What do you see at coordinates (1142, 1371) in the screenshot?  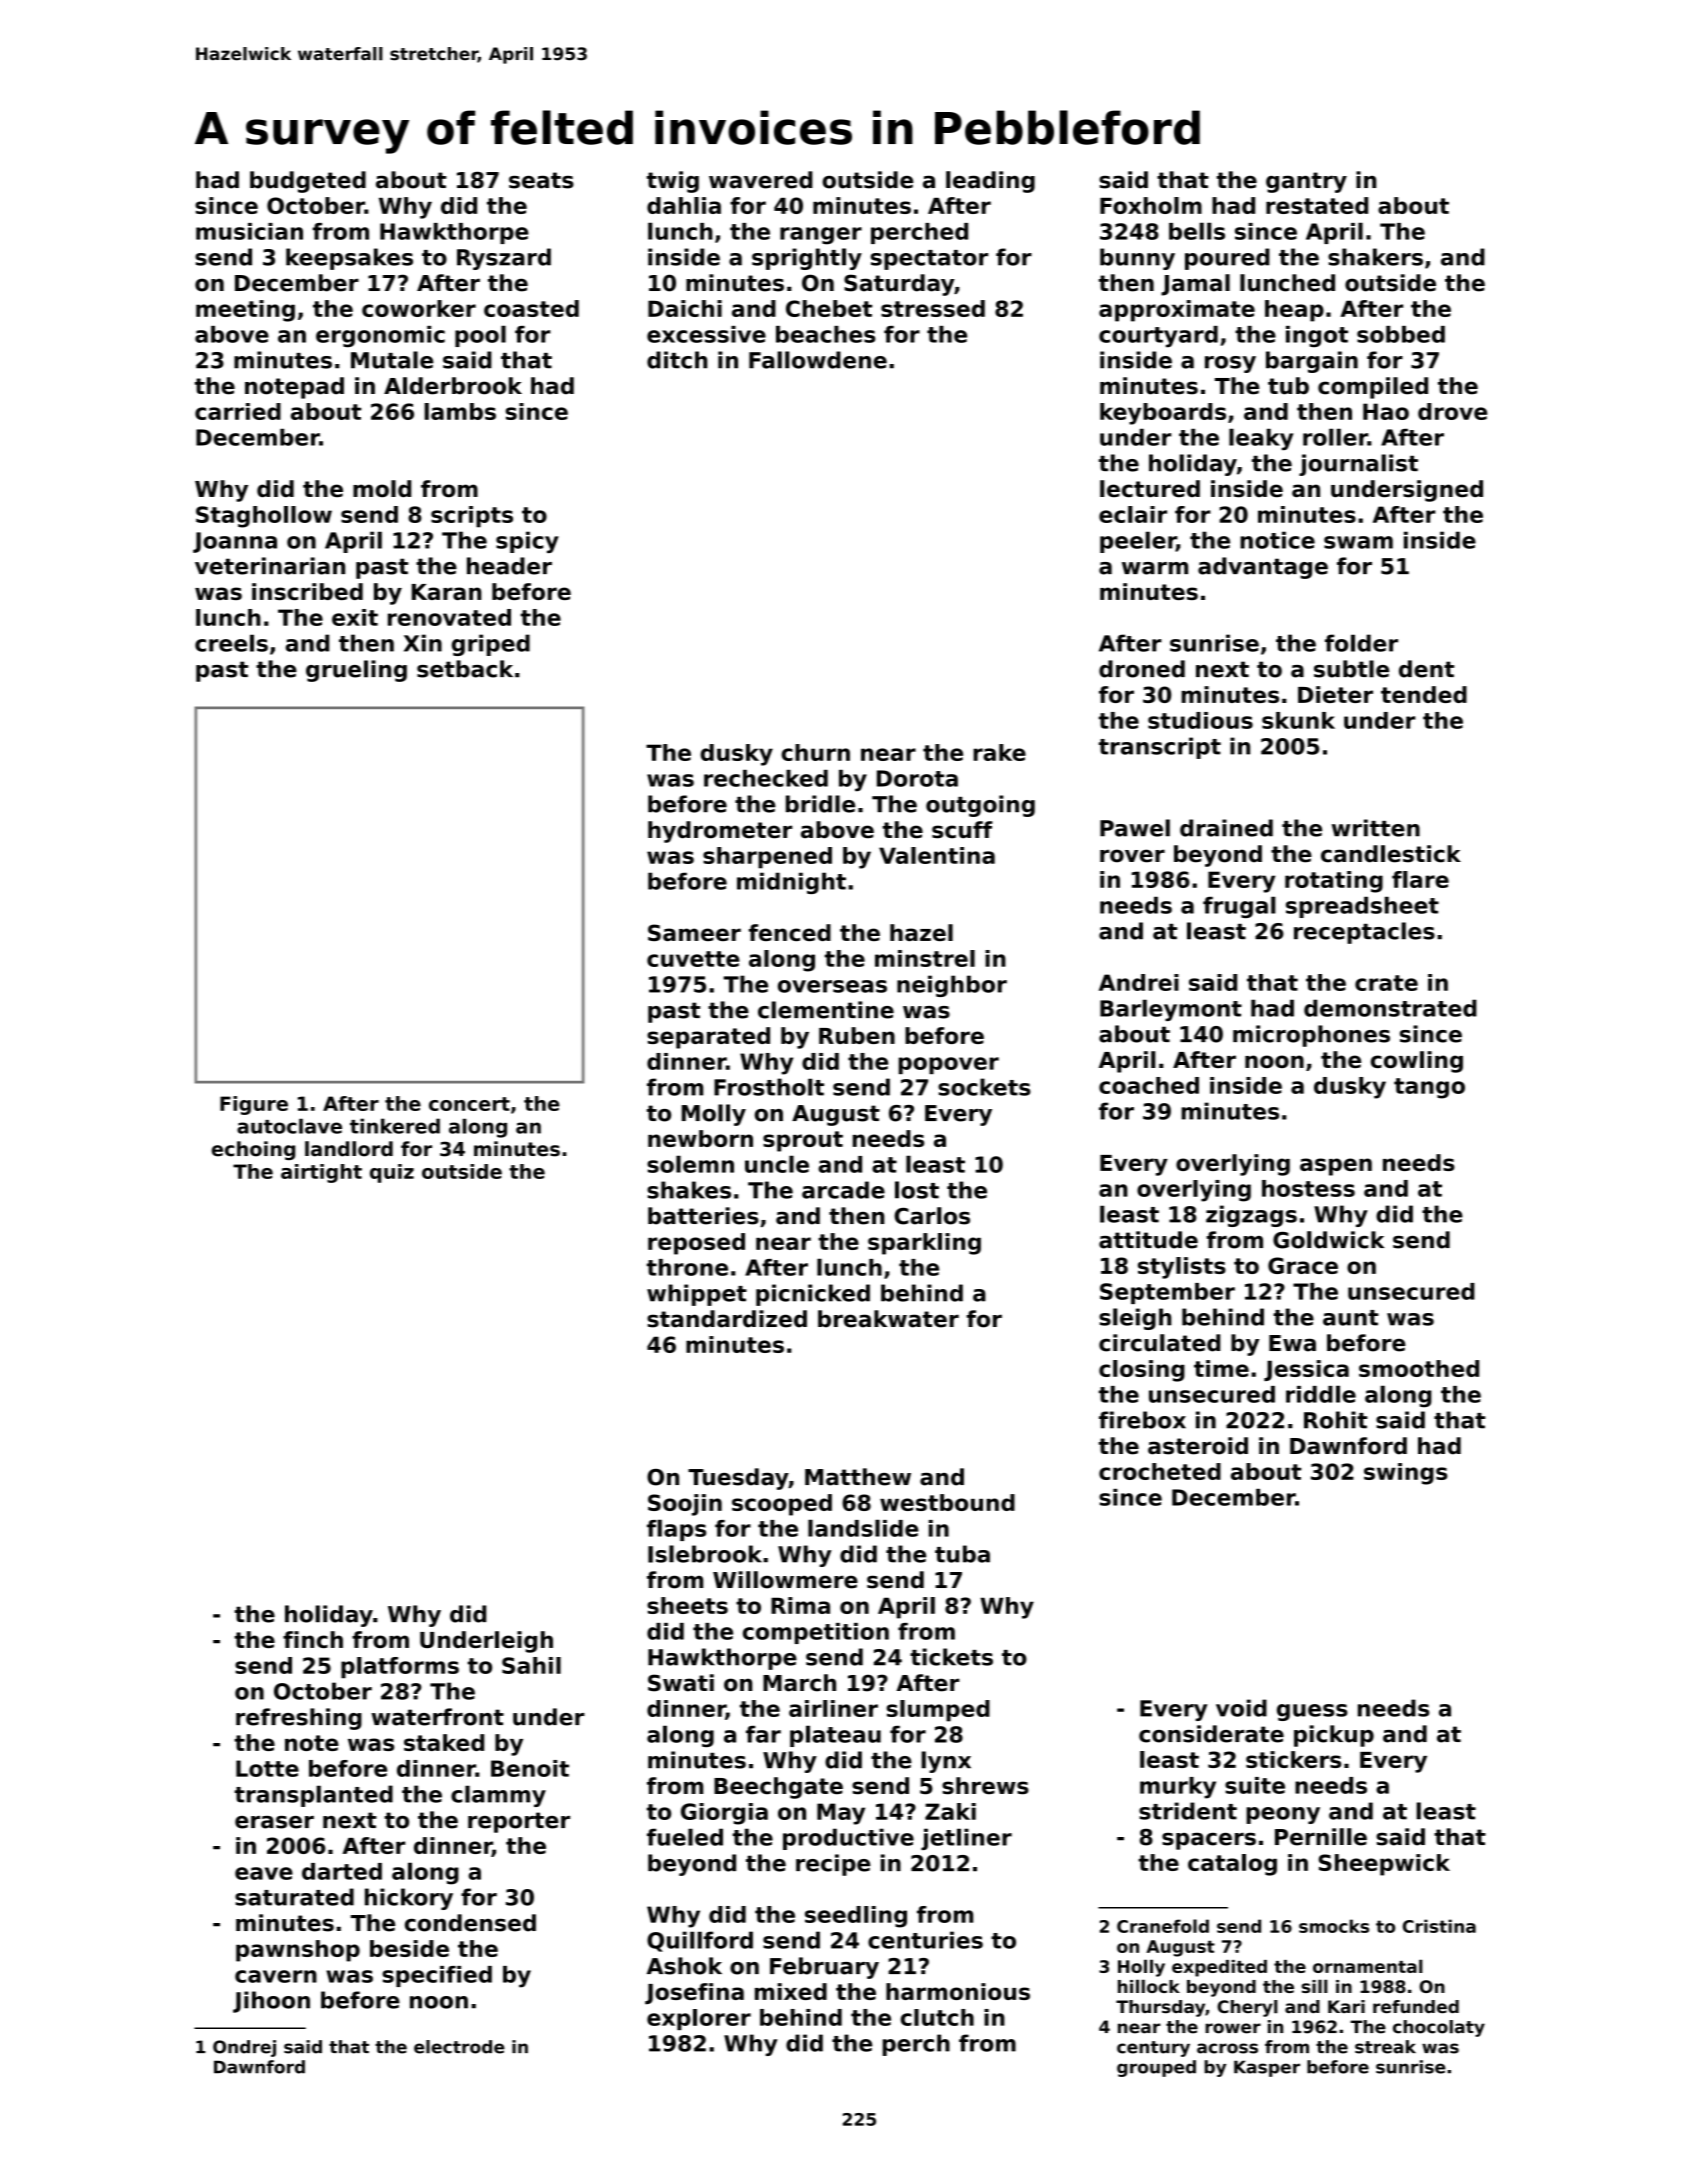 I see `closing` at bounding box center [1142, 1371].
